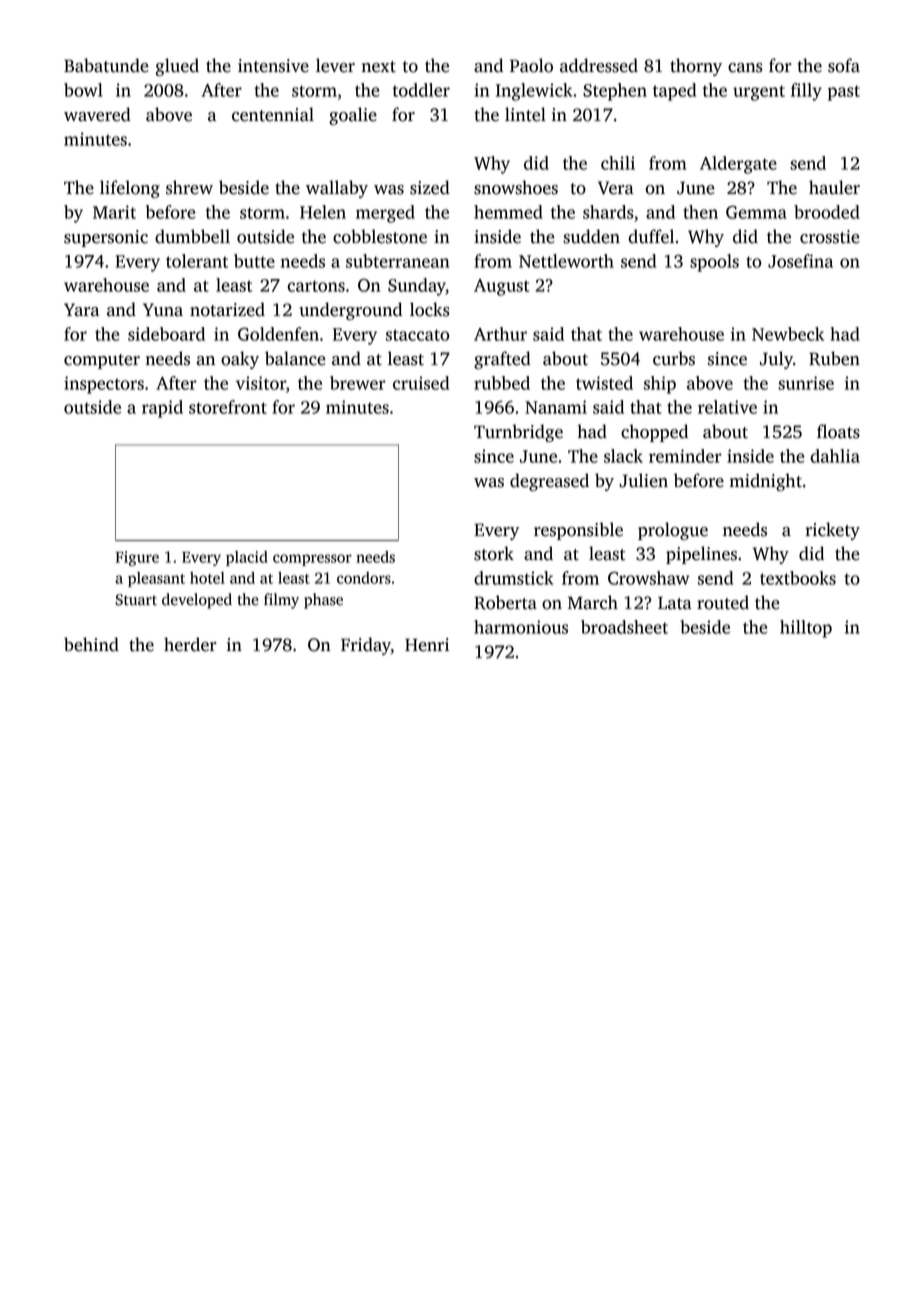 The height and width of the screenshot is (1314, 924). Describe the element at coordinates (427, 645) in the screenshot. I see `Henri` at that location.
